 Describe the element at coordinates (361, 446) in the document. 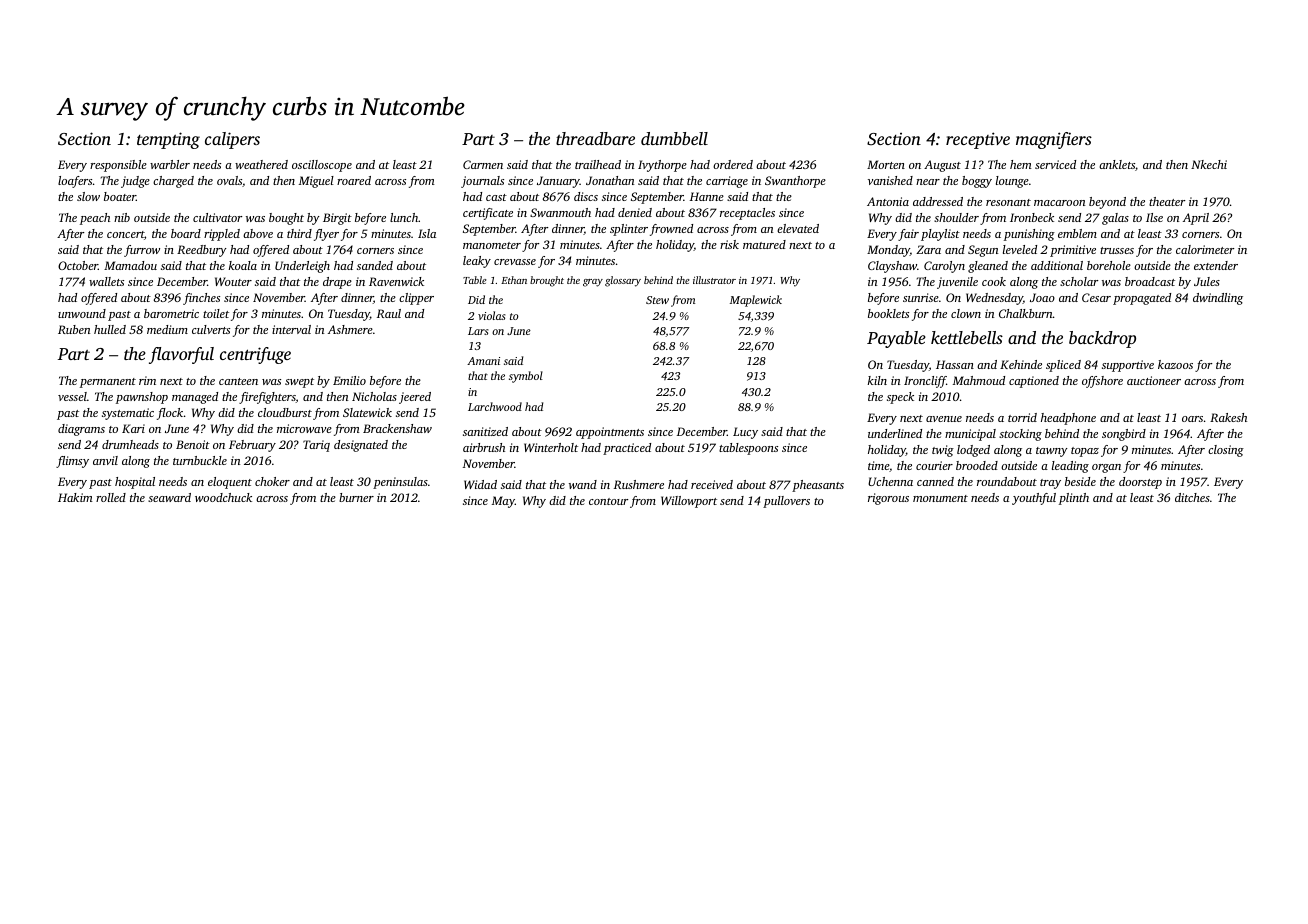

I see `designated` at that location.
